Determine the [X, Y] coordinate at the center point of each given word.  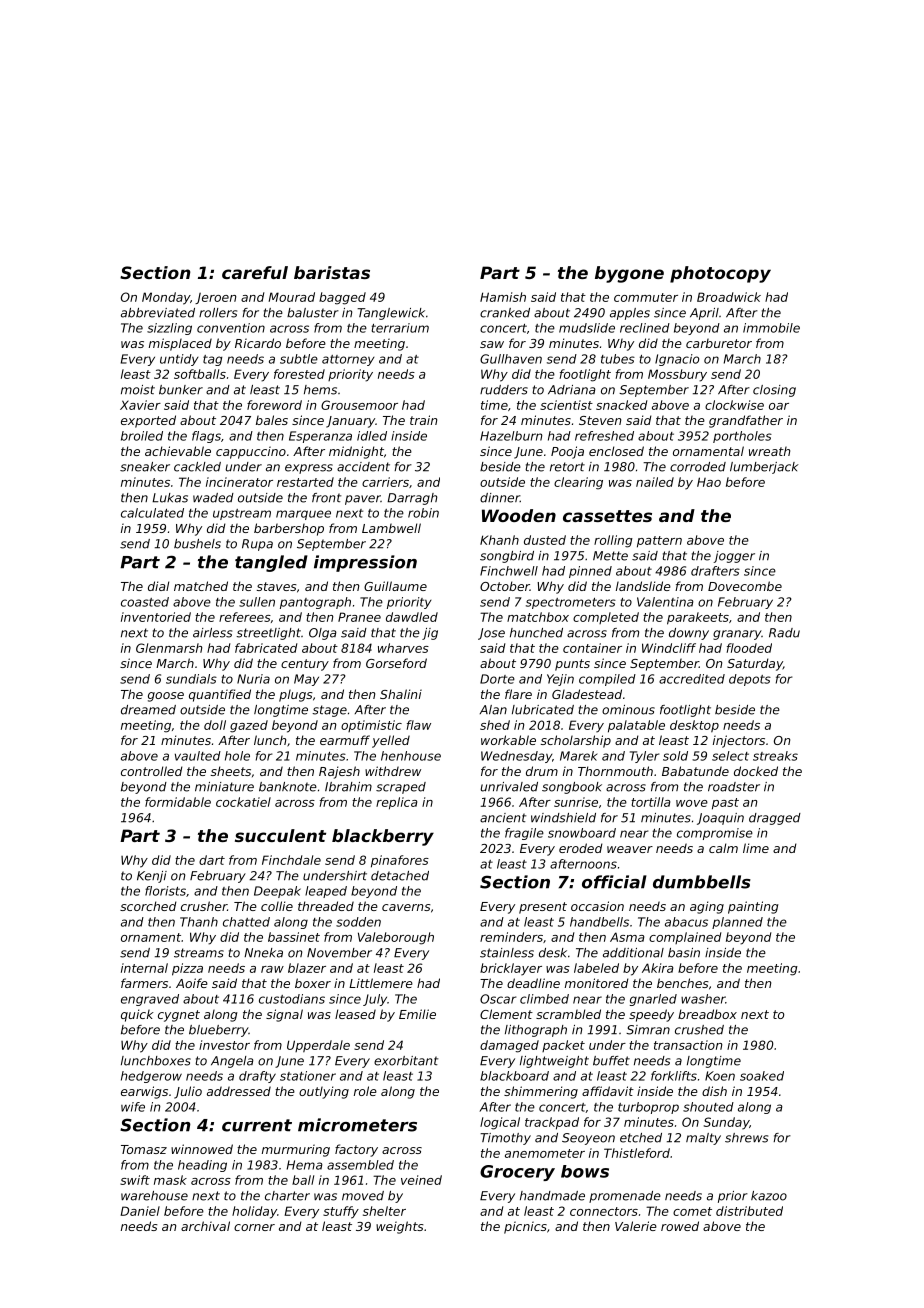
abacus [686, 922]
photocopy [720, 274]
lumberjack [764, 468]
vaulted [198, 756]
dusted [545, 540]
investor [224, 1045]
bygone [629, 274]
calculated [152, 513]
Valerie [636, 1226]
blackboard [514, 1076]
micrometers [357, 1125]
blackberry [383, 837]
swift [135, 1180]
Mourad [291, 297]
